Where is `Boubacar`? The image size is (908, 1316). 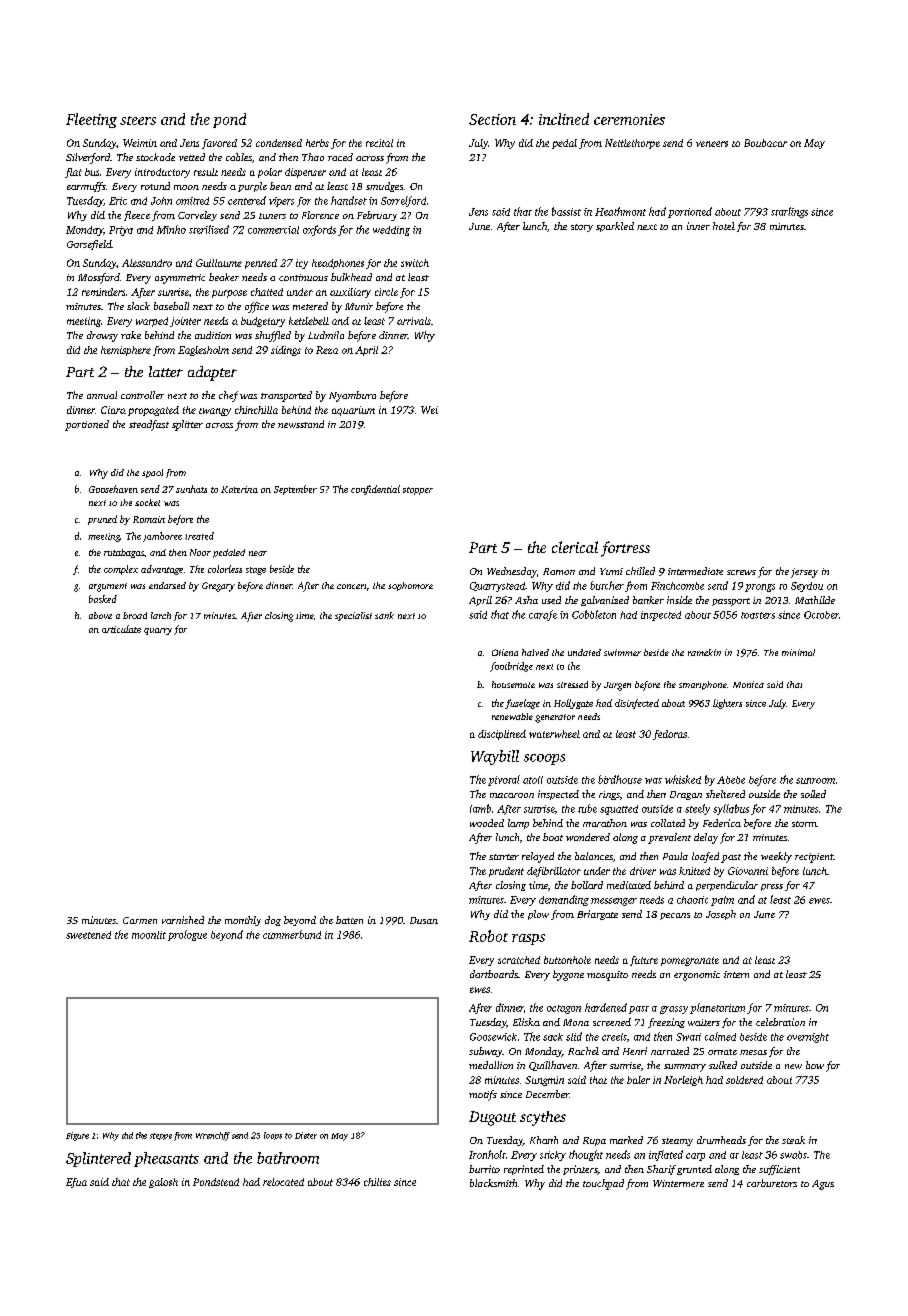 Boubacar is located at coordinates (765, 143).
